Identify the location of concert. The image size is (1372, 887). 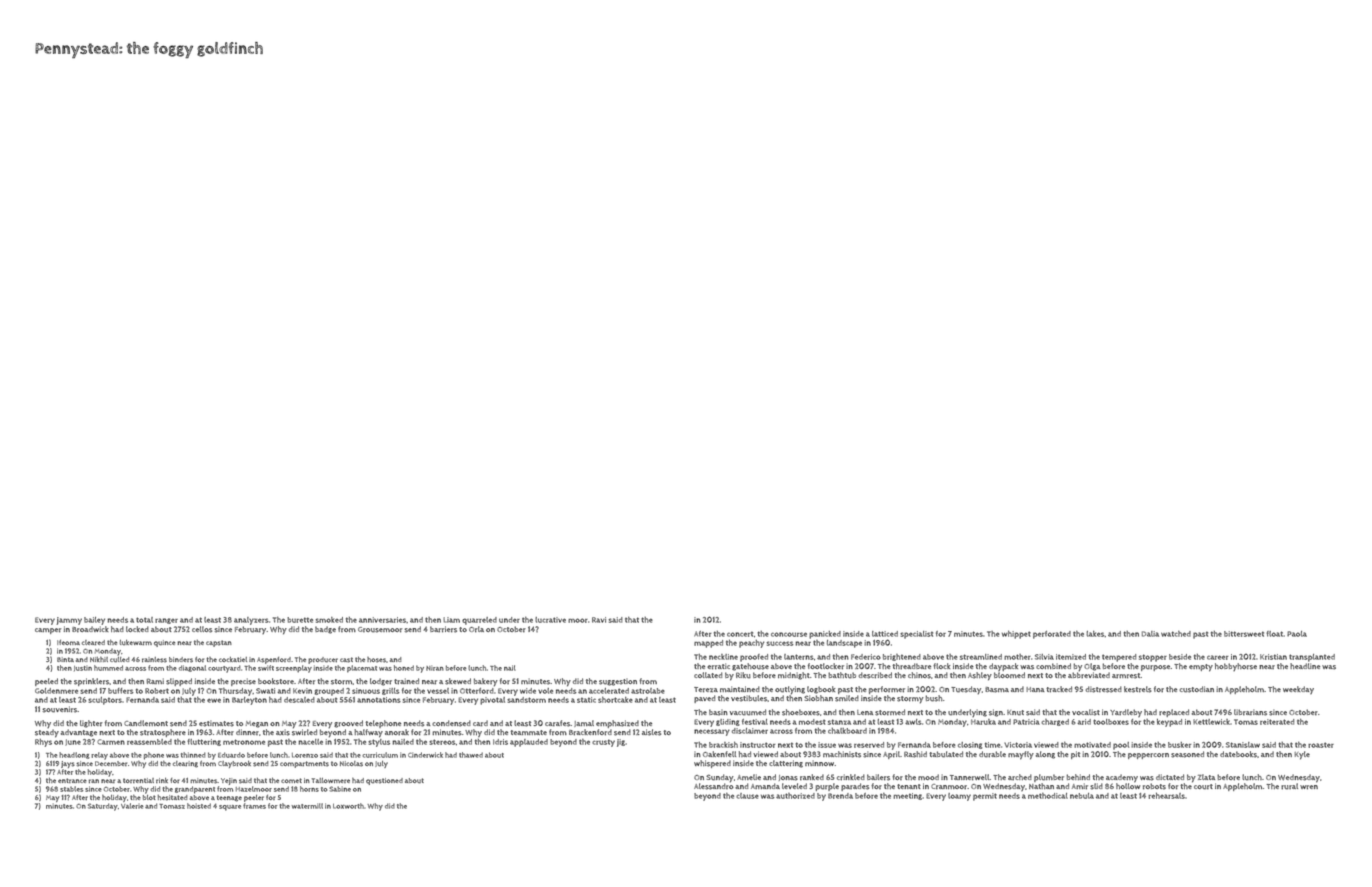
(740, 634).
